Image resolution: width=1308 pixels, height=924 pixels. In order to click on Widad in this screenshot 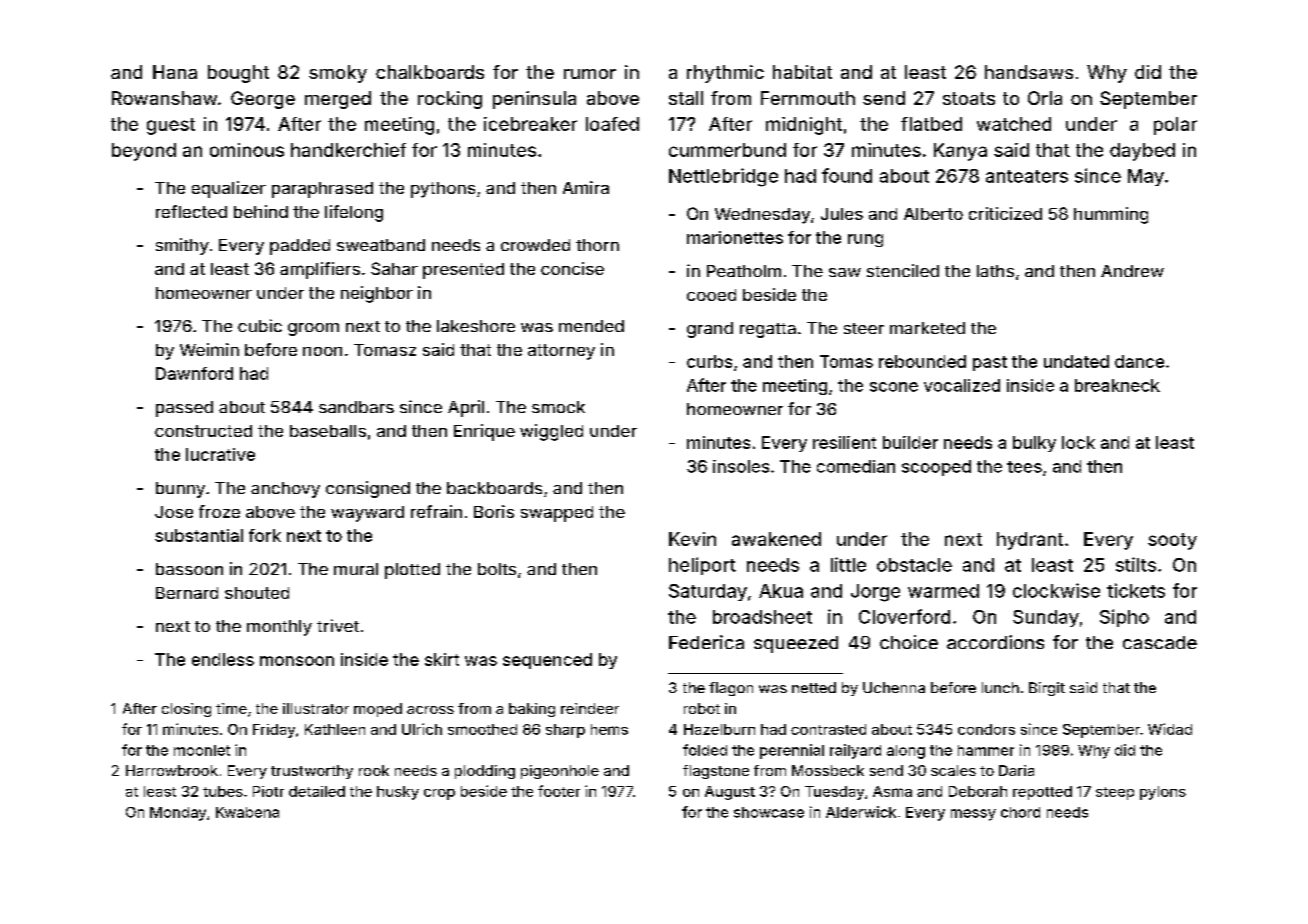, I will do `click(1170, 729)`.
